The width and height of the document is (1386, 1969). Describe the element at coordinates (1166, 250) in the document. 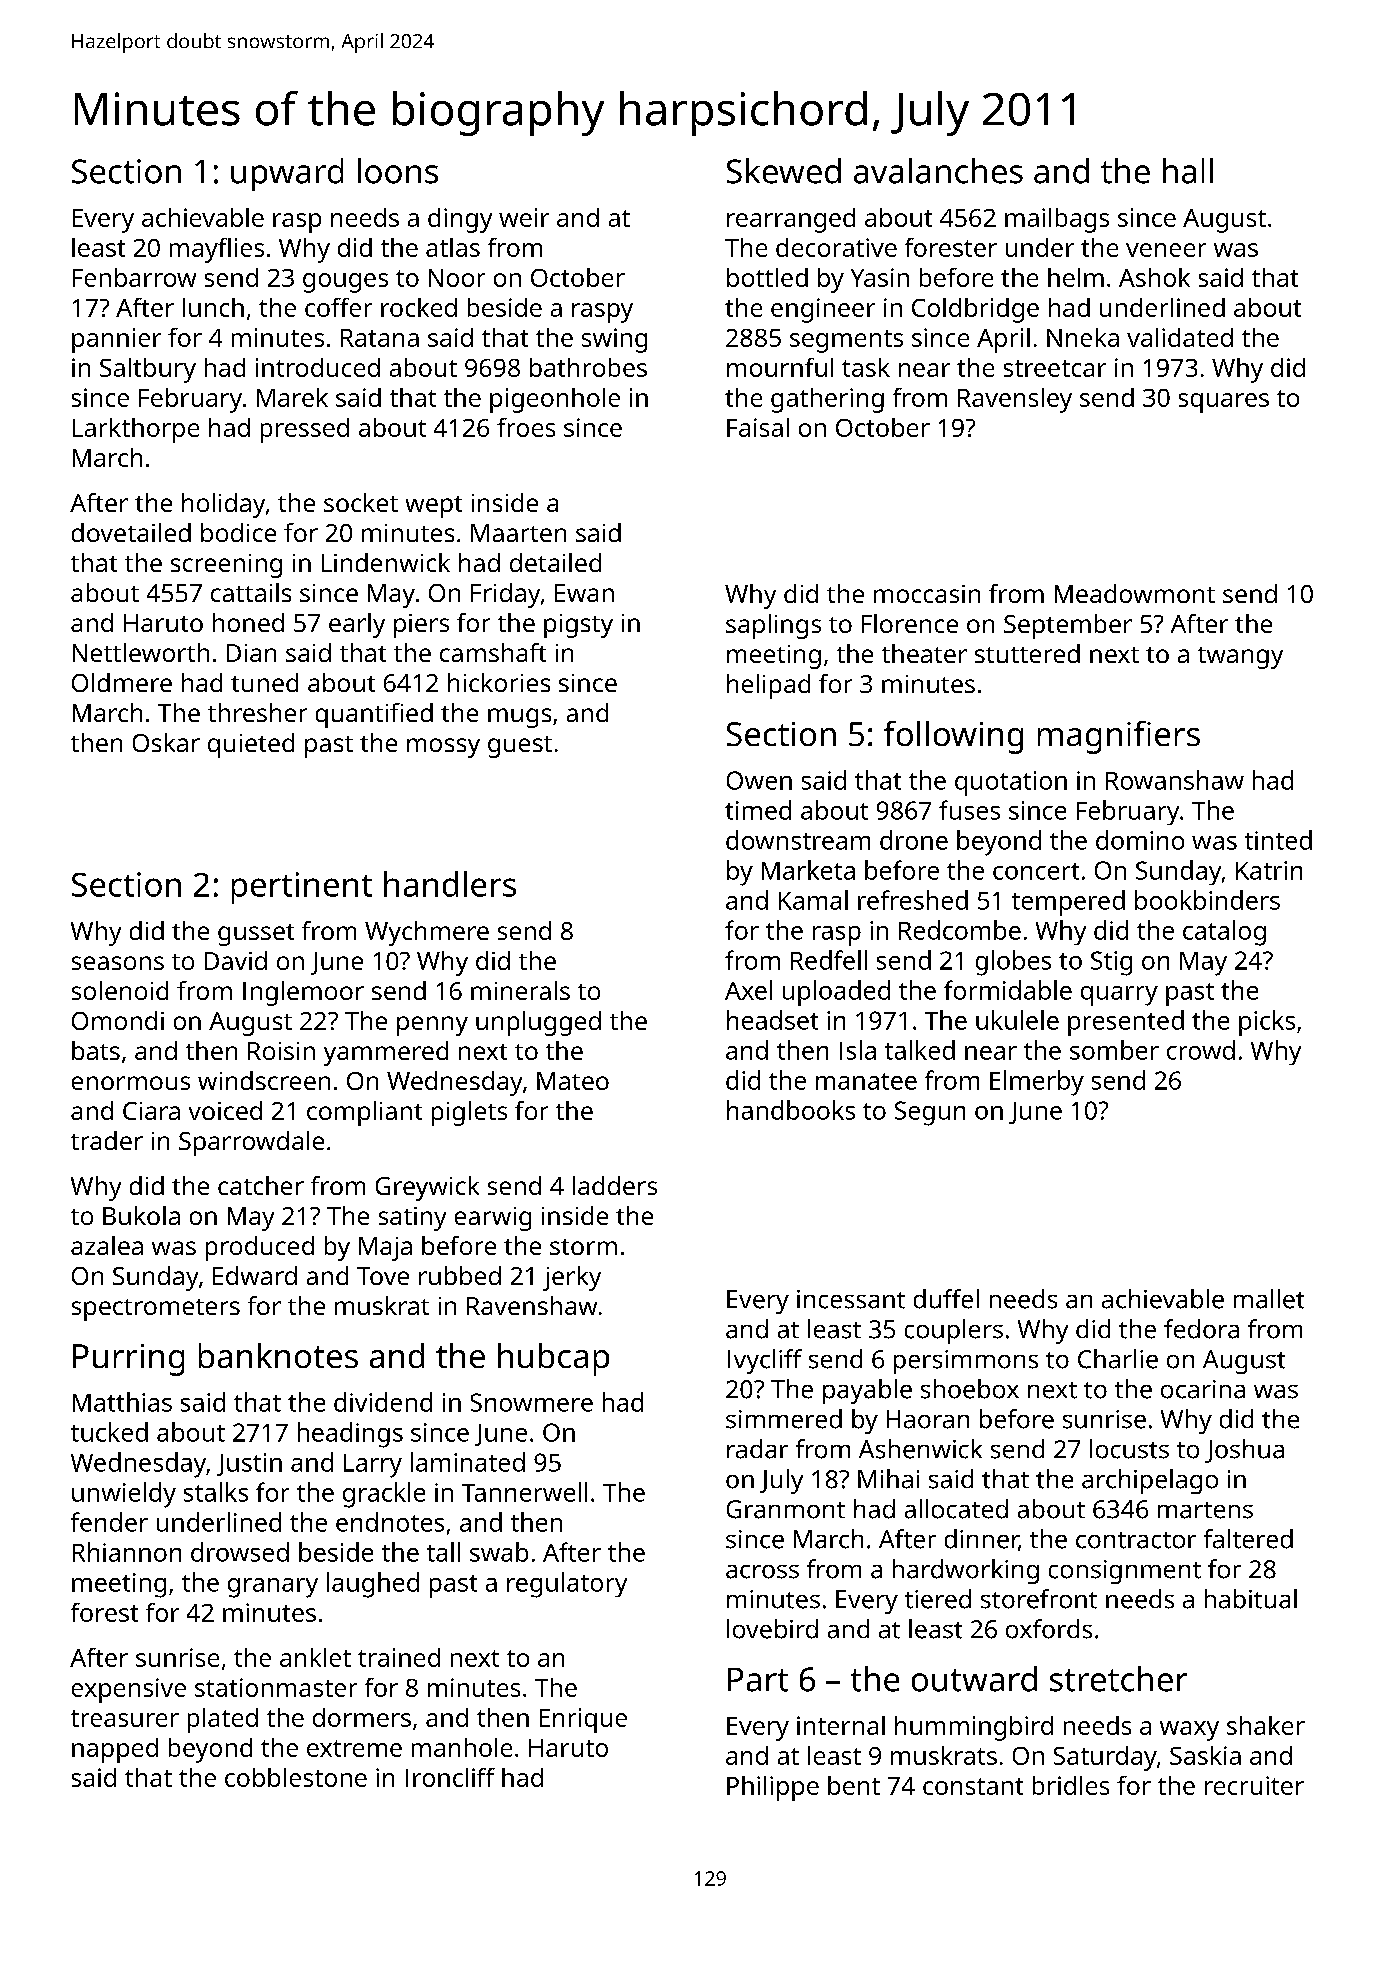

I see `veneer` at that location.
